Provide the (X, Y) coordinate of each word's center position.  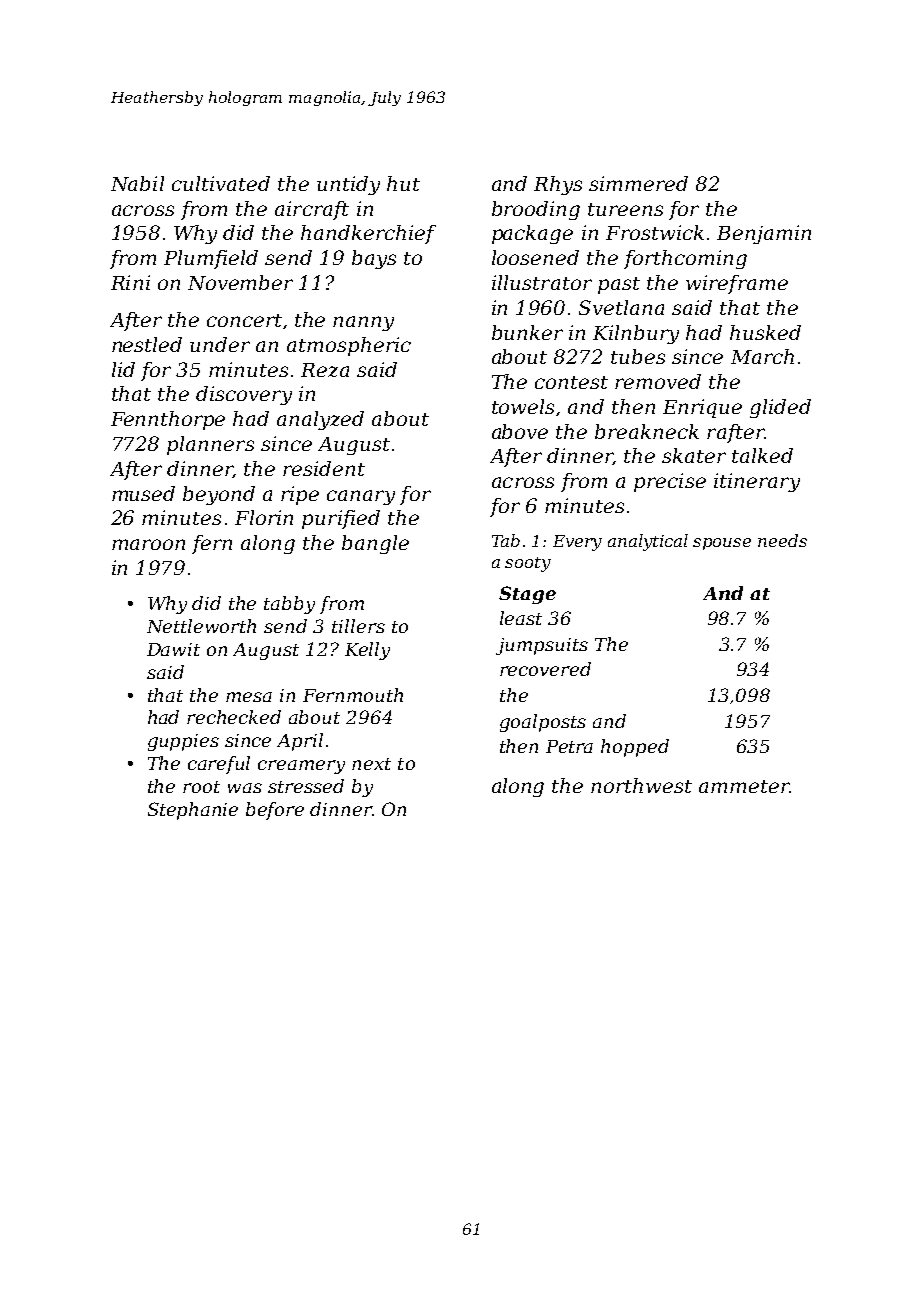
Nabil (137, 183)
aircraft (312, 210)
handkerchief (368, 234)
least (521, 618)
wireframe (737, 284)
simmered (638, 183)
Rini (130, 282)
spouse (722, 544)
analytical (648, 542)
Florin (264, 517)
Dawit (173, 649)
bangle (375, 544)
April (300, 742)
